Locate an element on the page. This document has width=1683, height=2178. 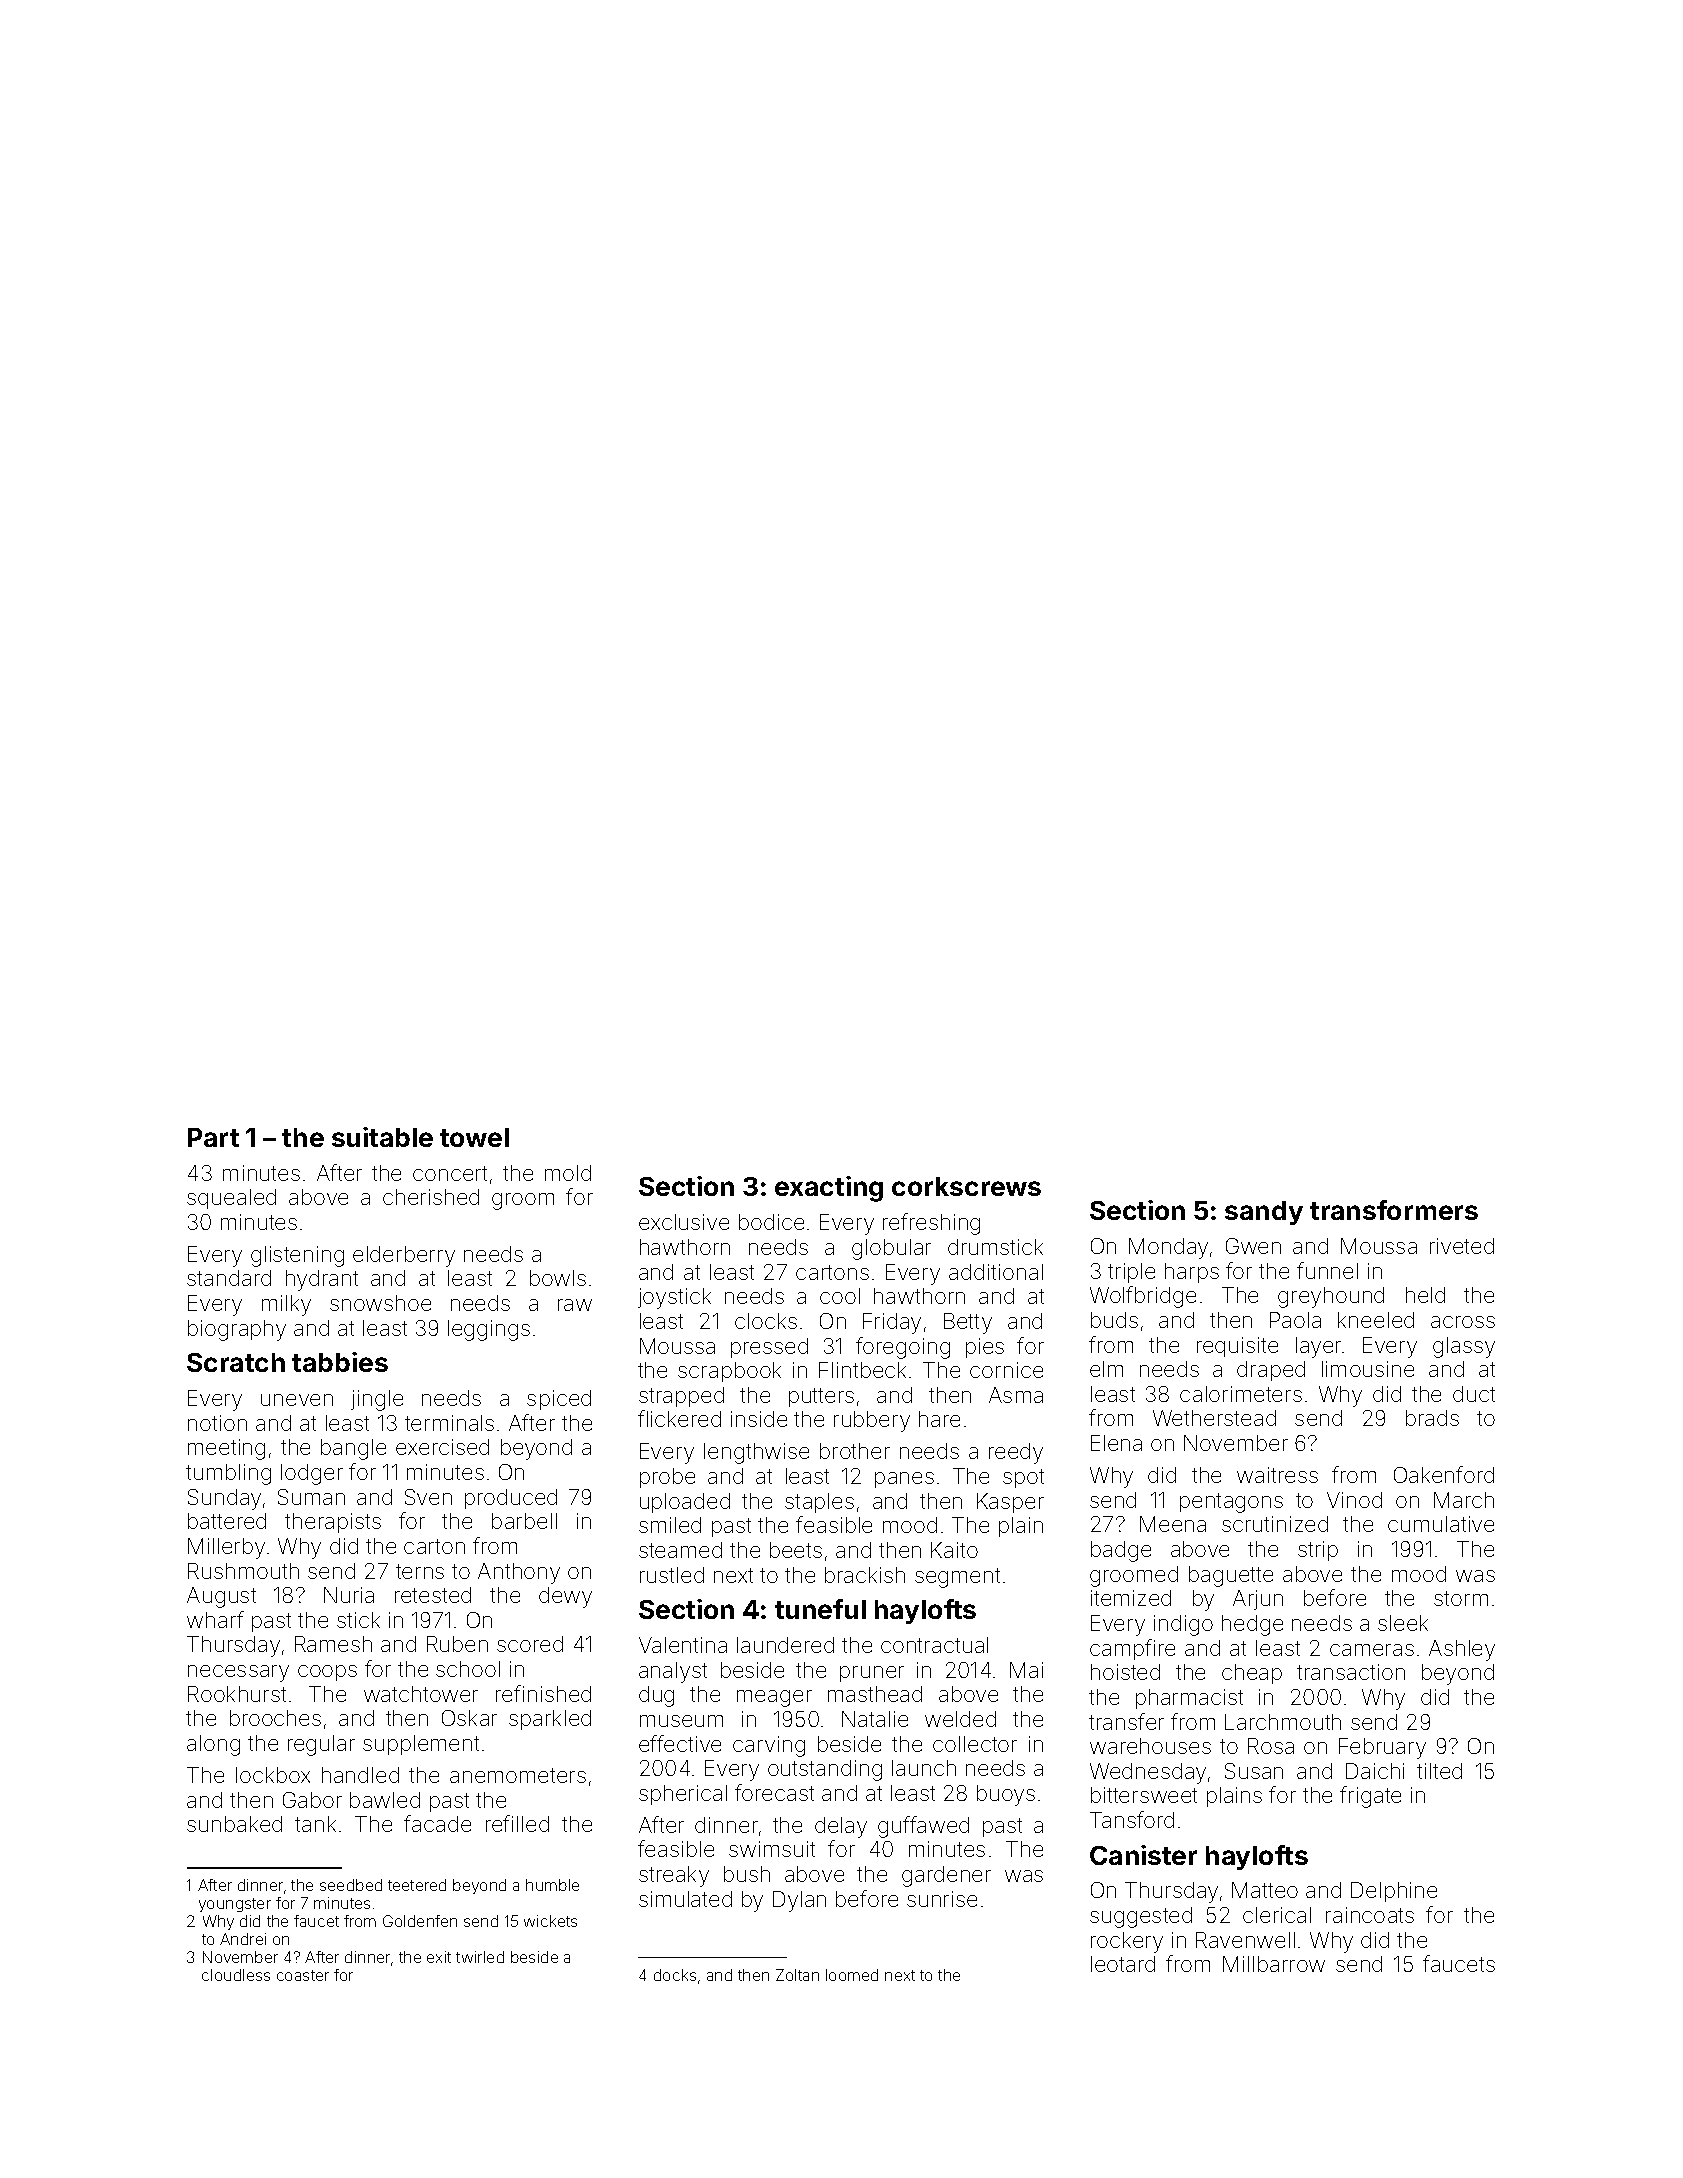
brother is located at coordinates (855, 1451).
